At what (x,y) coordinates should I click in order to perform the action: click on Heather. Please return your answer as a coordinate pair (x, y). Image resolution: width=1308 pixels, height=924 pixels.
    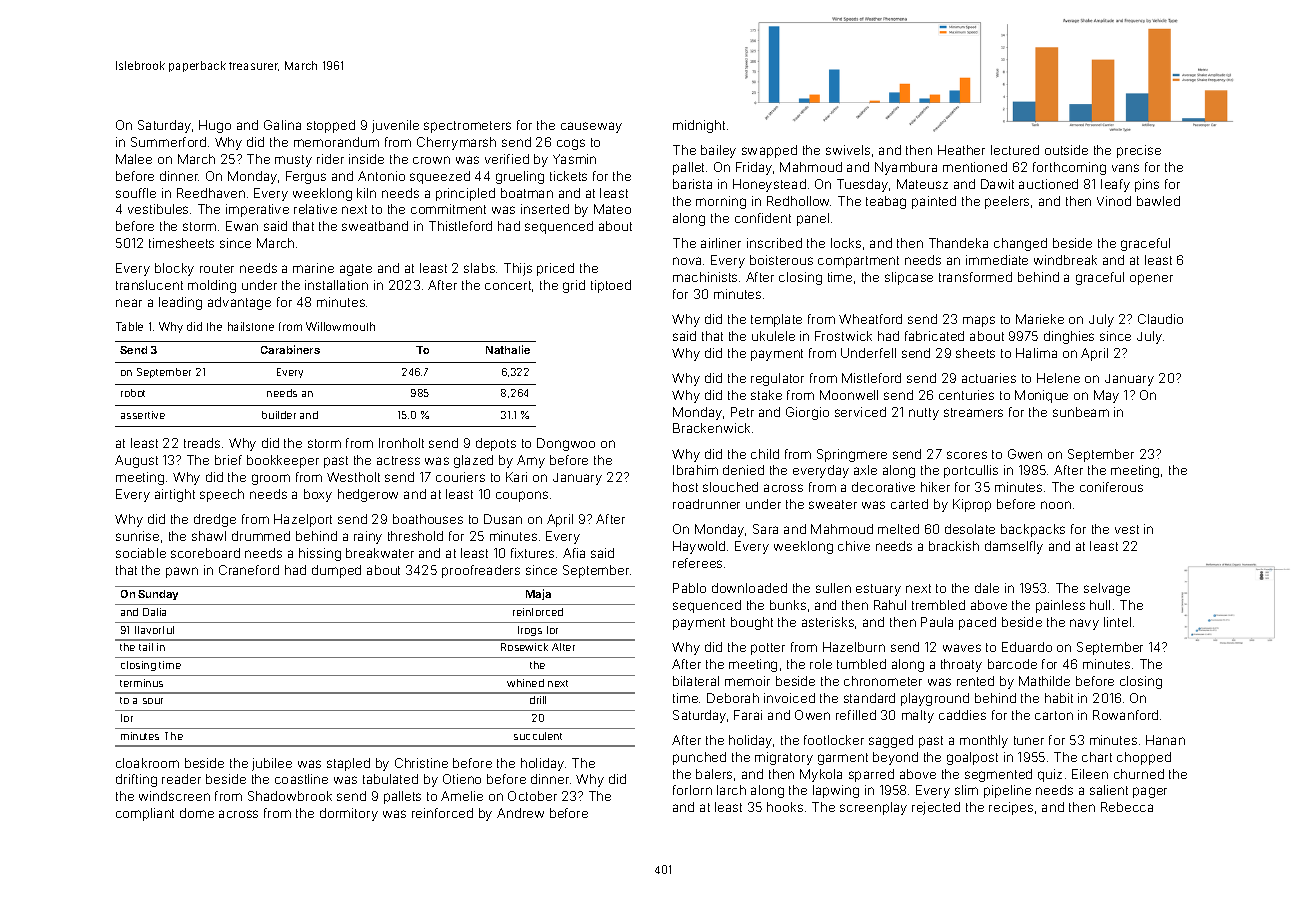
    Looking at the image, I should click on (961, 150).
